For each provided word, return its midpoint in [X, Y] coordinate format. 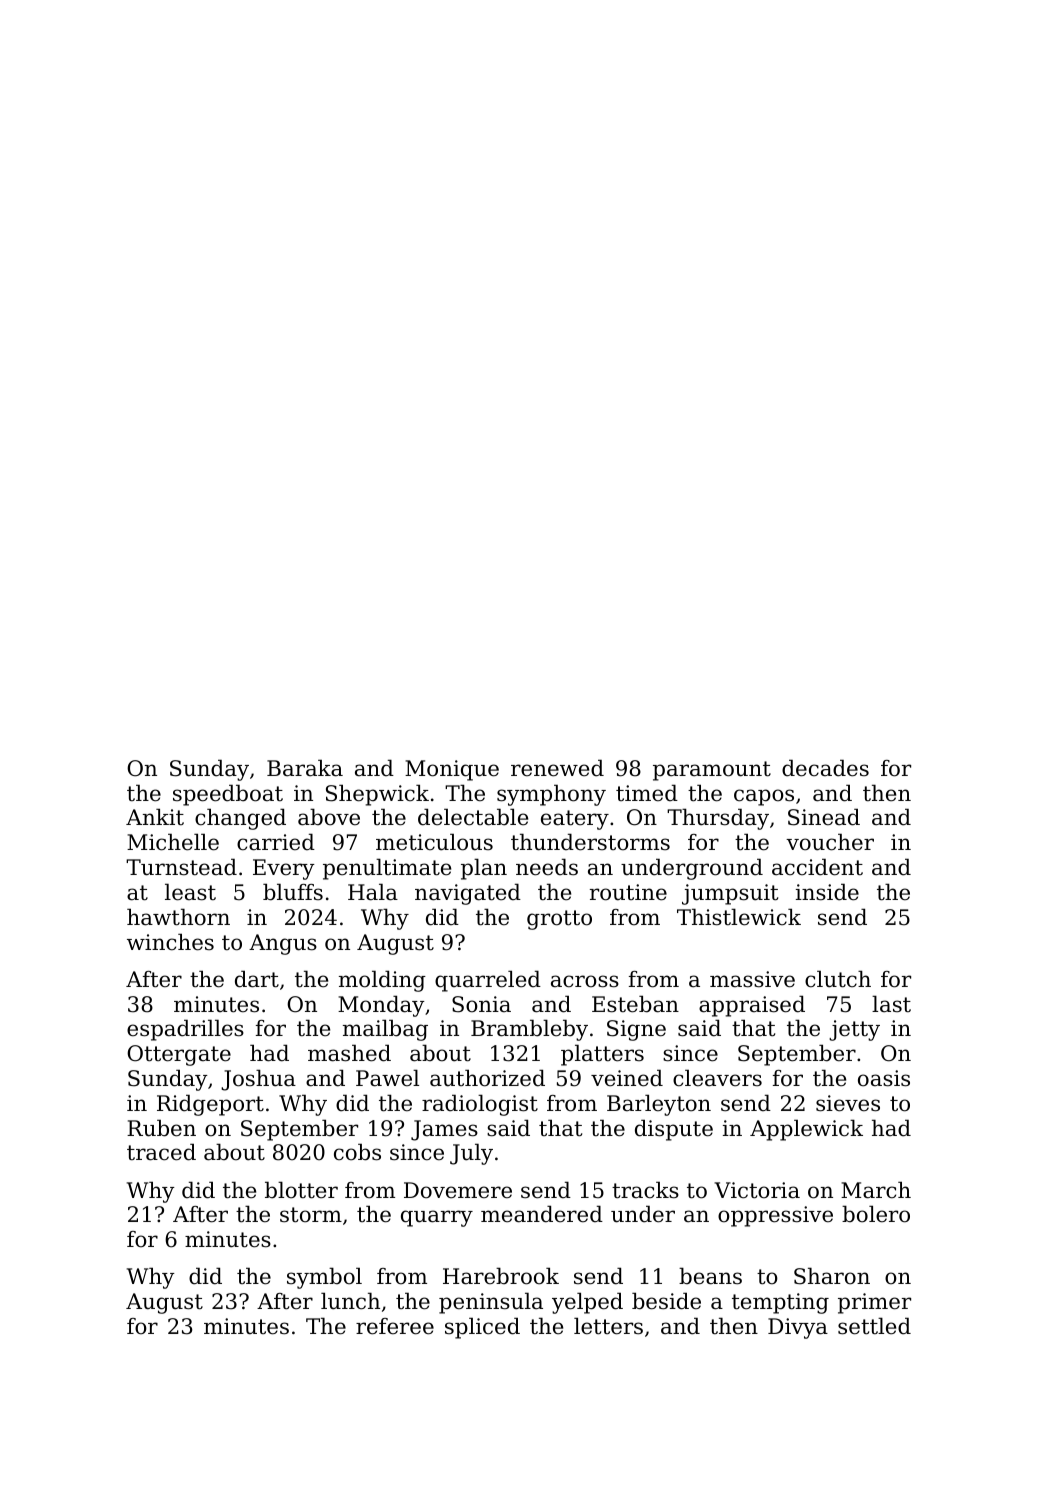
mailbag [385, 1030]
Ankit [155, 816]
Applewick [806, 1130]
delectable [473, 817]
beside [666, 1301]
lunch [350, 1301]
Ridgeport [210, 1105]
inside [827, 892]
